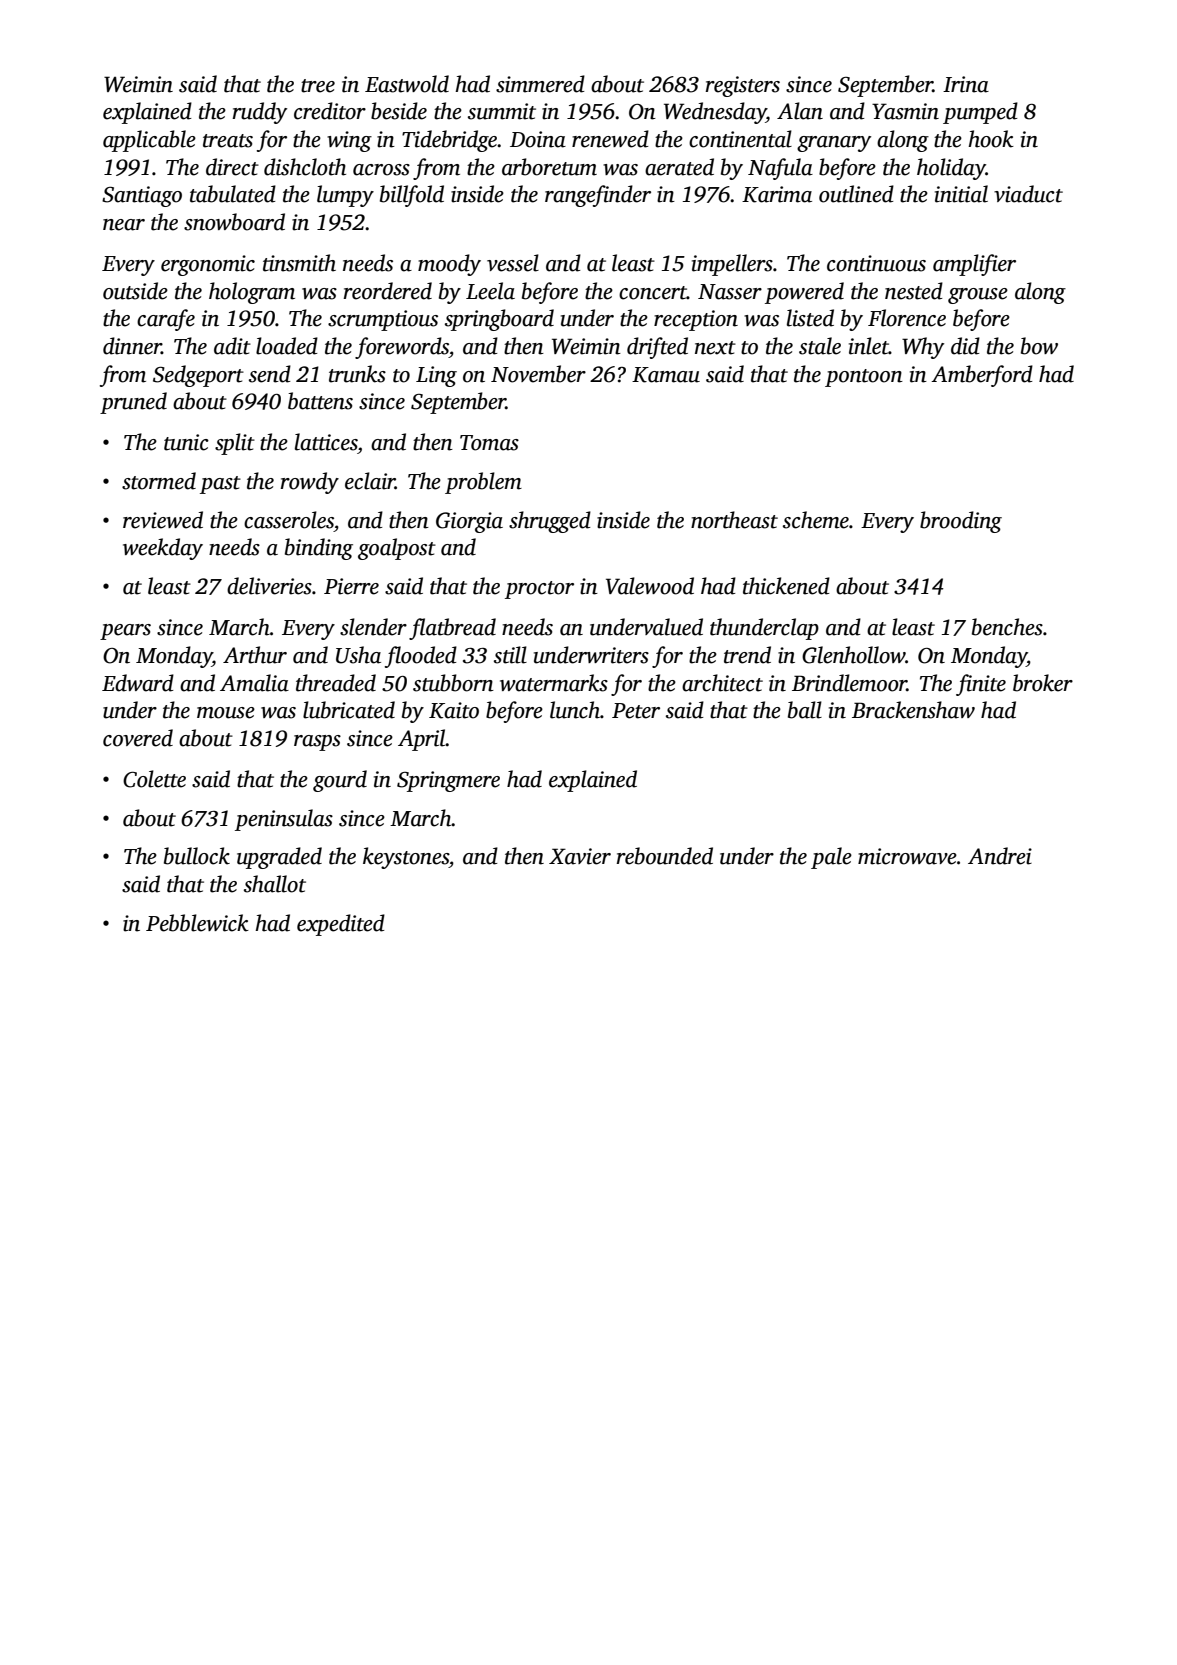 This screenshot has height=1665, width=1177. What do you see at coordinates (341, 925) in the screenshot?
I see `expedited` at bounding box center [341, 925].
